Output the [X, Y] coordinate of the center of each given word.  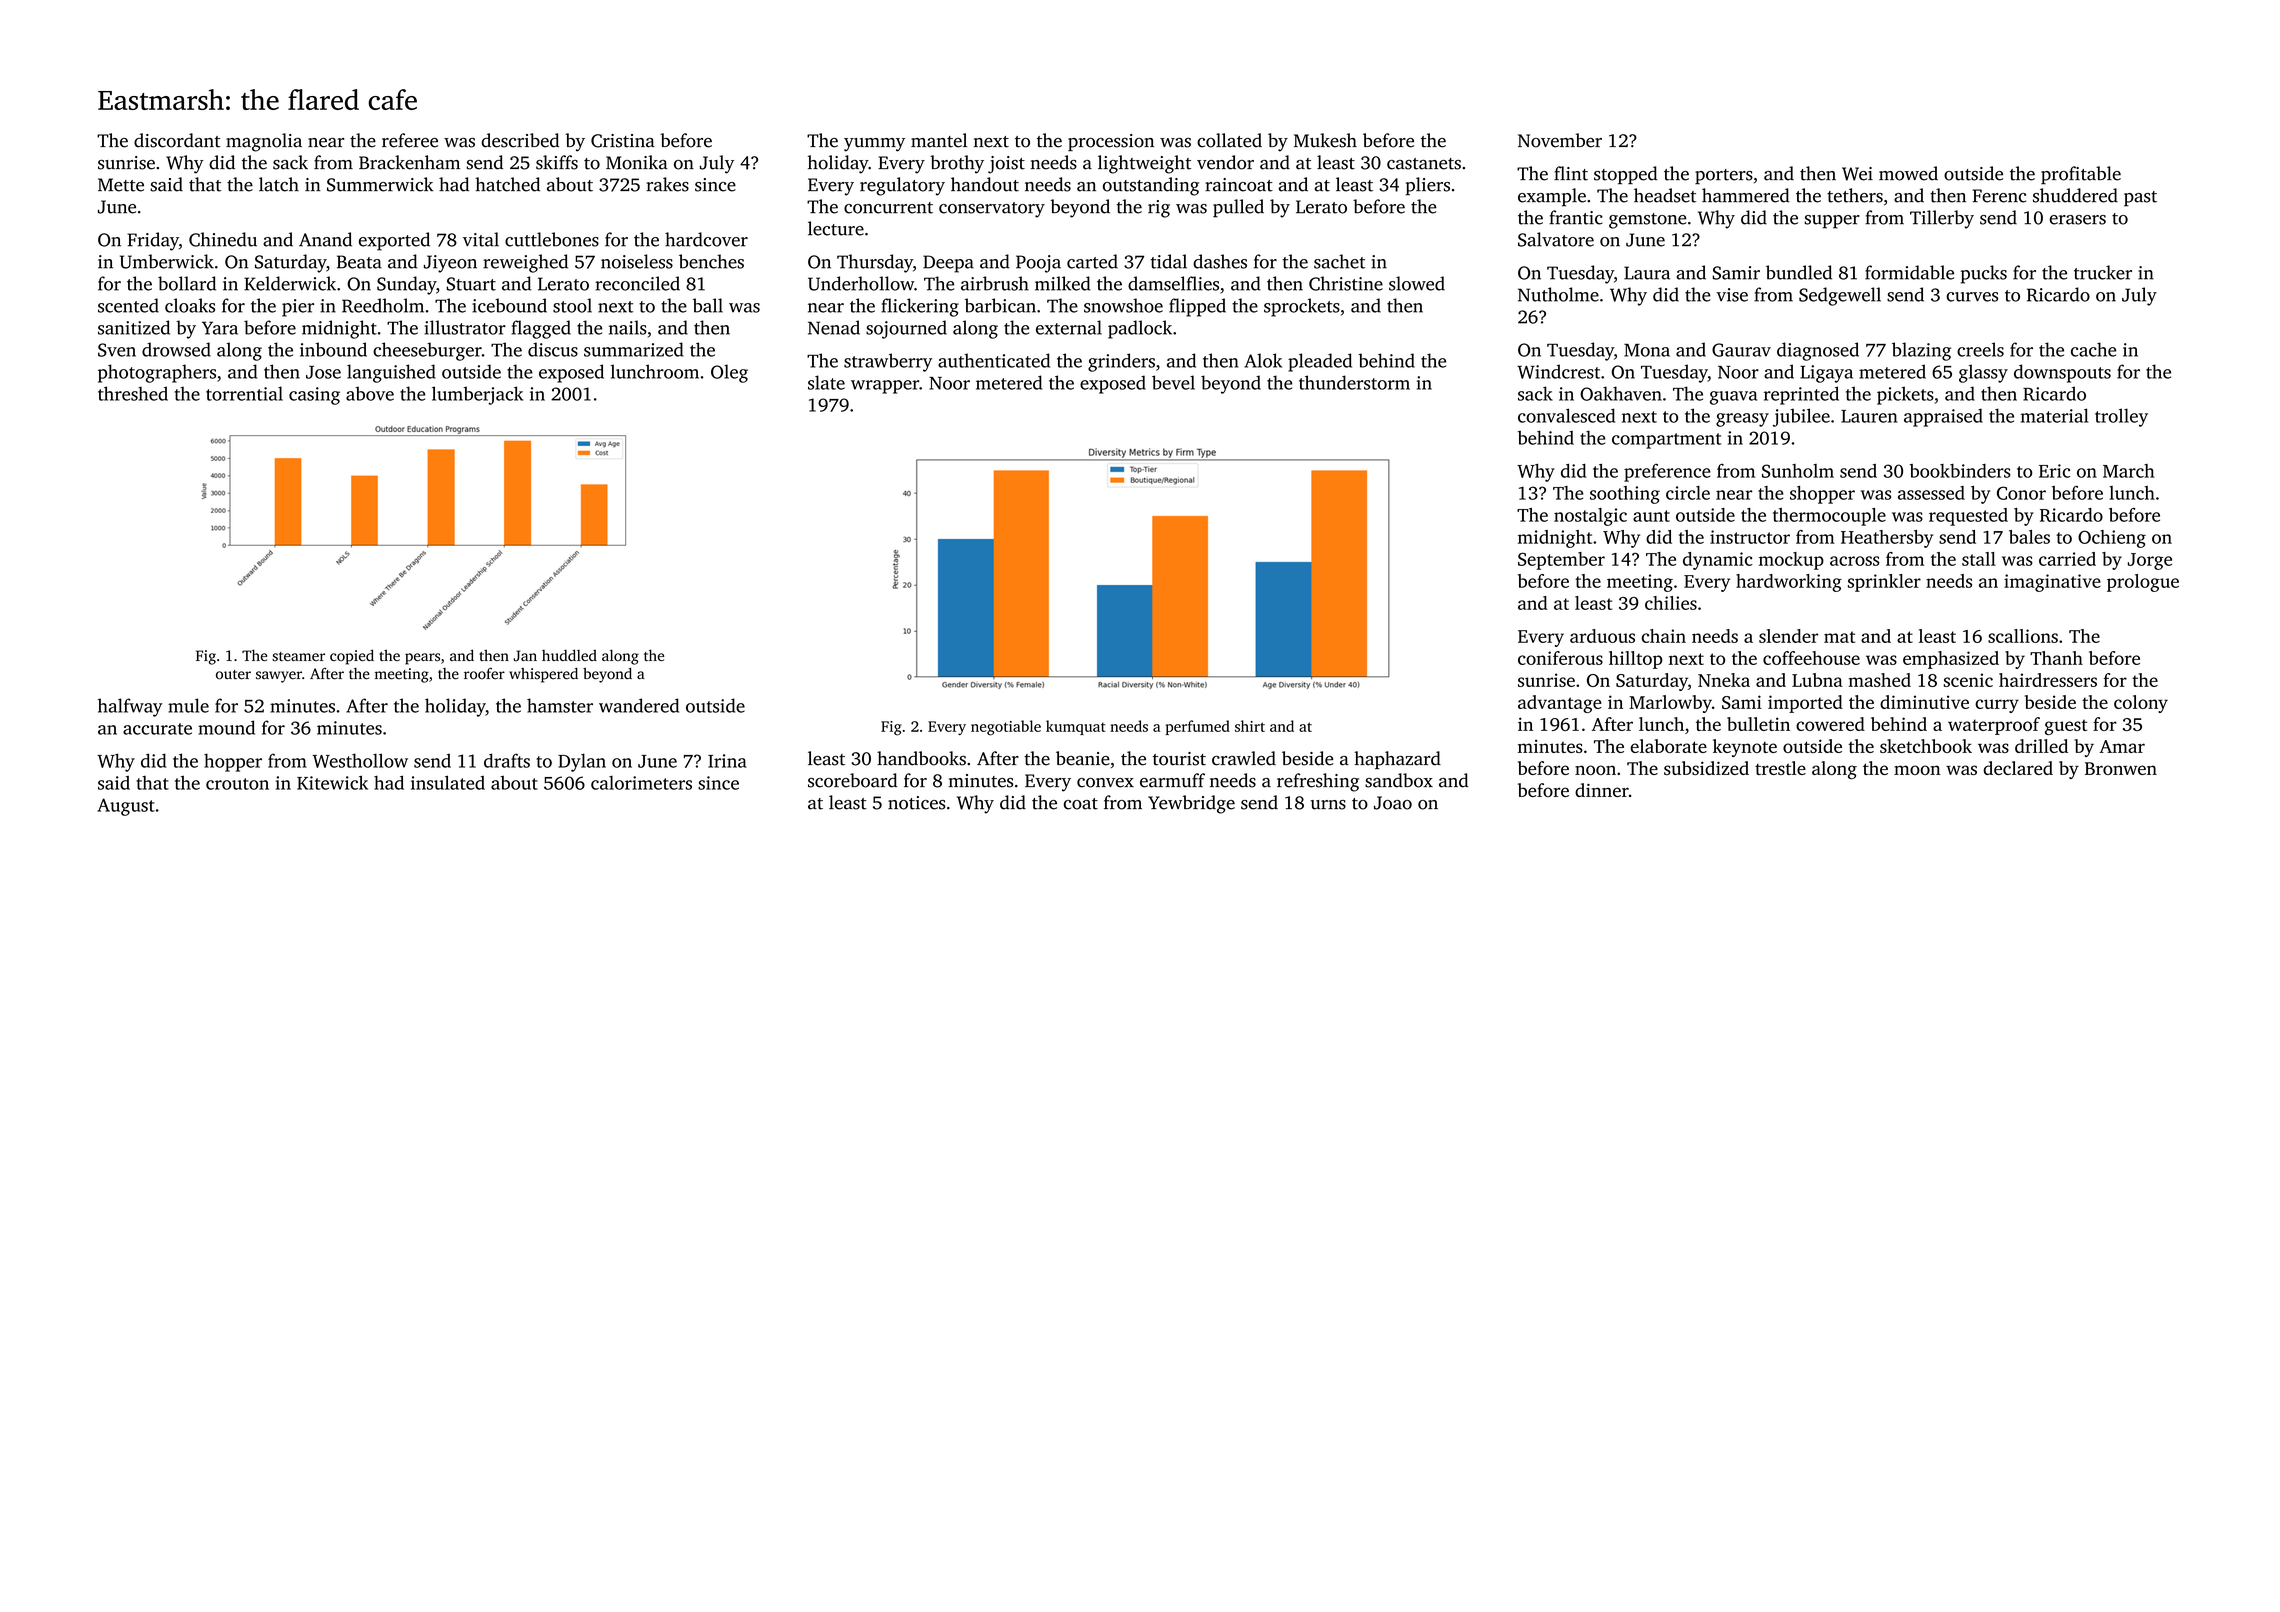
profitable [2081, 175]
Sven [117, 350]
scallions [2023, 636]
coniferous [1560, 658]
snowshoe [1123, 305]
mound [226, 727]
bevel [1173, 382]
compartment [1666, 441]
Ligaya [1826, 374]
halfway [130, 707]
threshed [133, 393]
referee [410, 140]
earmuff [1172, 780]
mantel [939, 140]
